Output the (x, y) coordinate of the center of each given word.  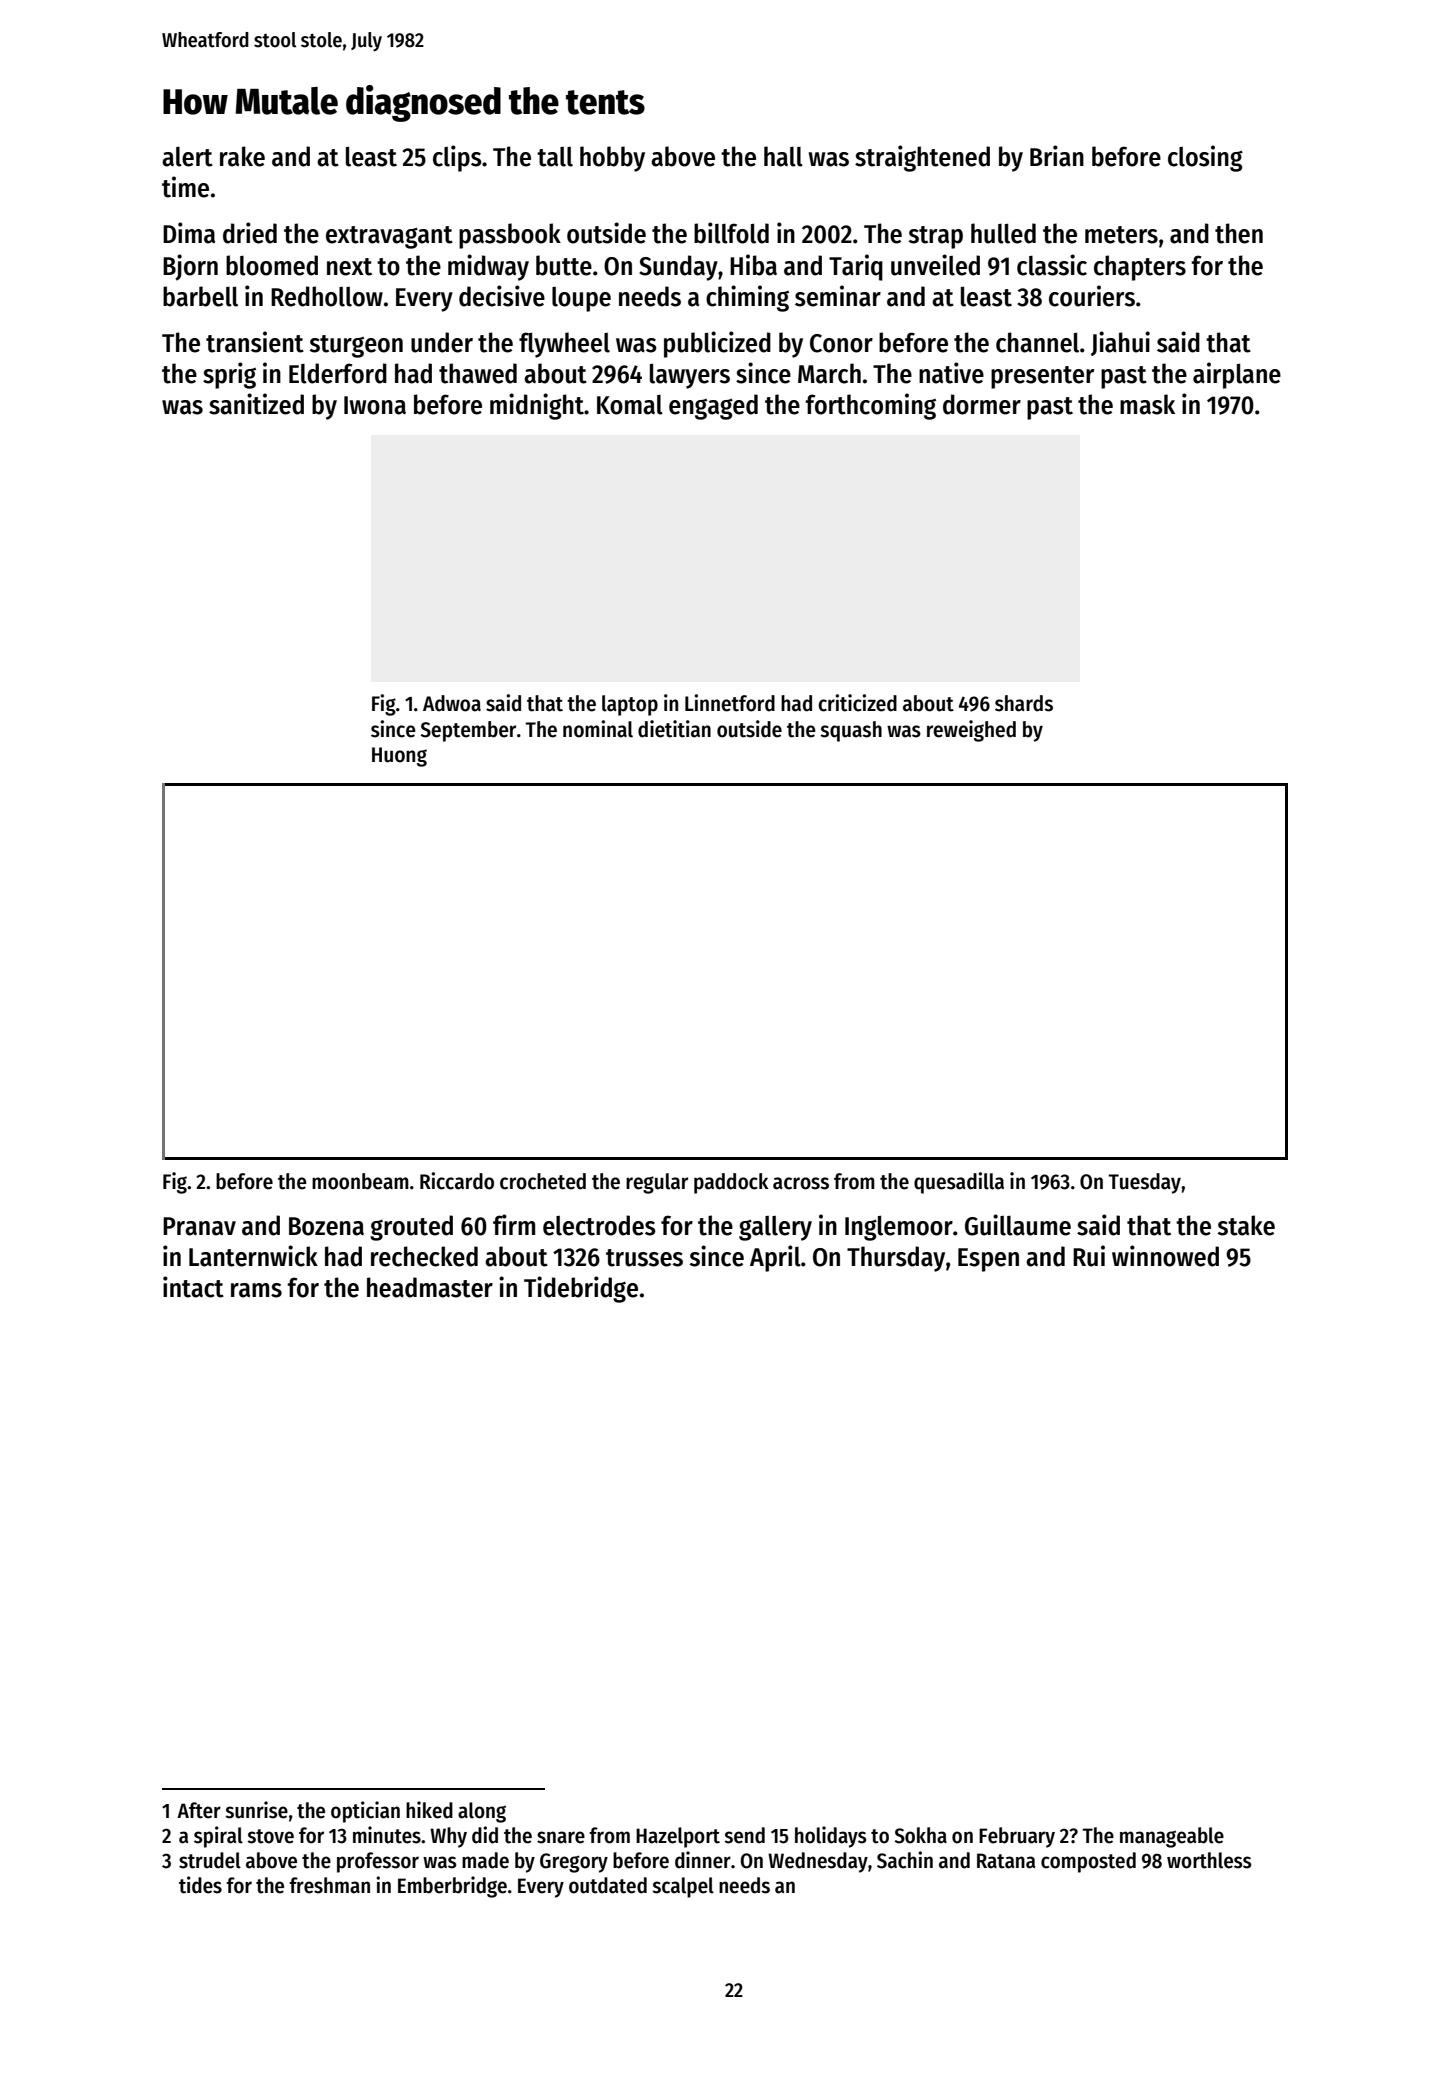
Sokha (920, 1835)
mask (1147, 404)
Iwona (375, 405)
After (199, 1810)
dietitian (674, 729)
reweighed (971, 731)
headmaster (430, 1287)
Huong (399, 757)
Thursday (896, 1259)
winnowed (1165, 1256)
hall (783, 156)
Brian (1057, 156)
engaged (713, 407)
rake (242, 156)
